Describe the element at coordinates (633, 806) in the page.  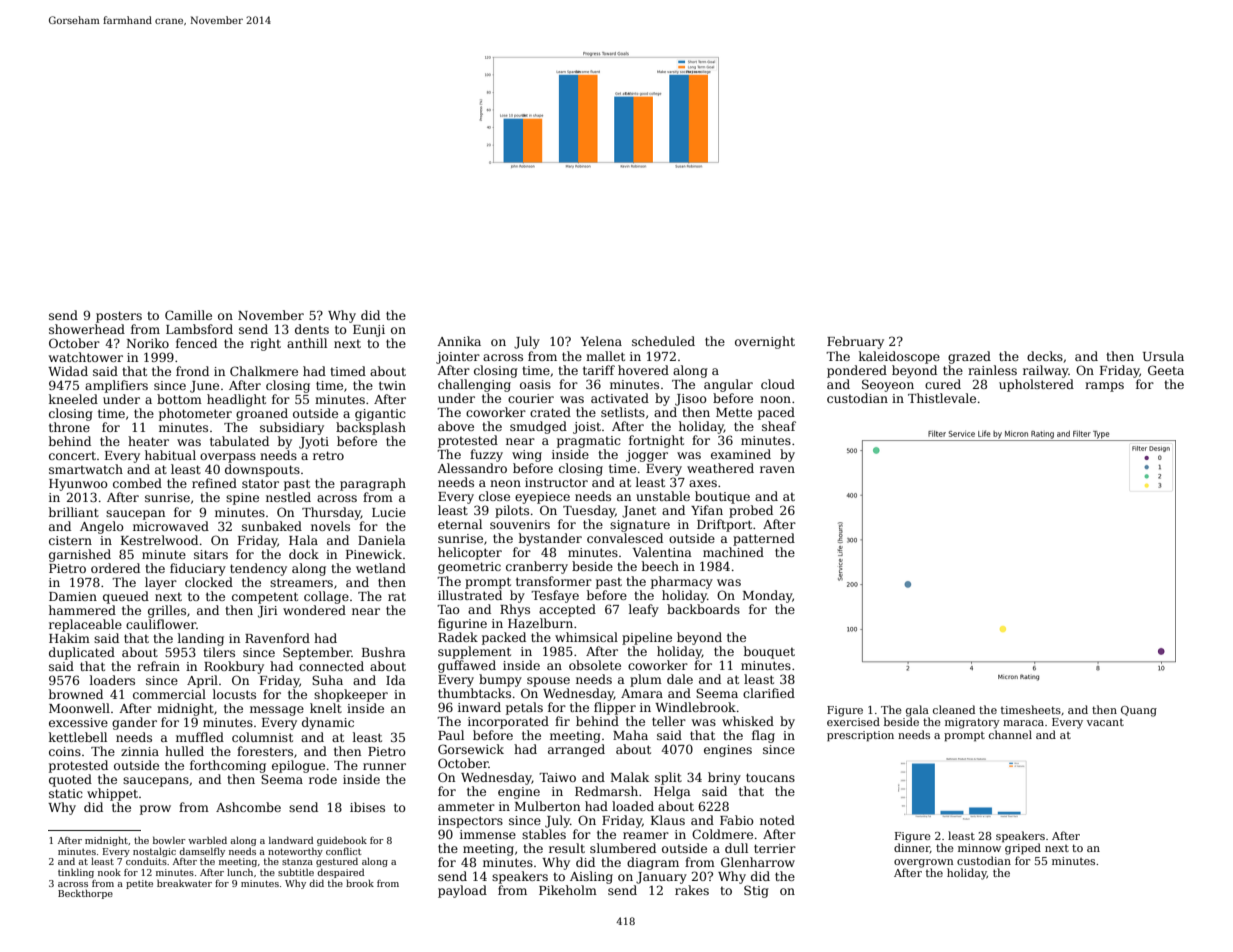
I see `loaded` at that location.
